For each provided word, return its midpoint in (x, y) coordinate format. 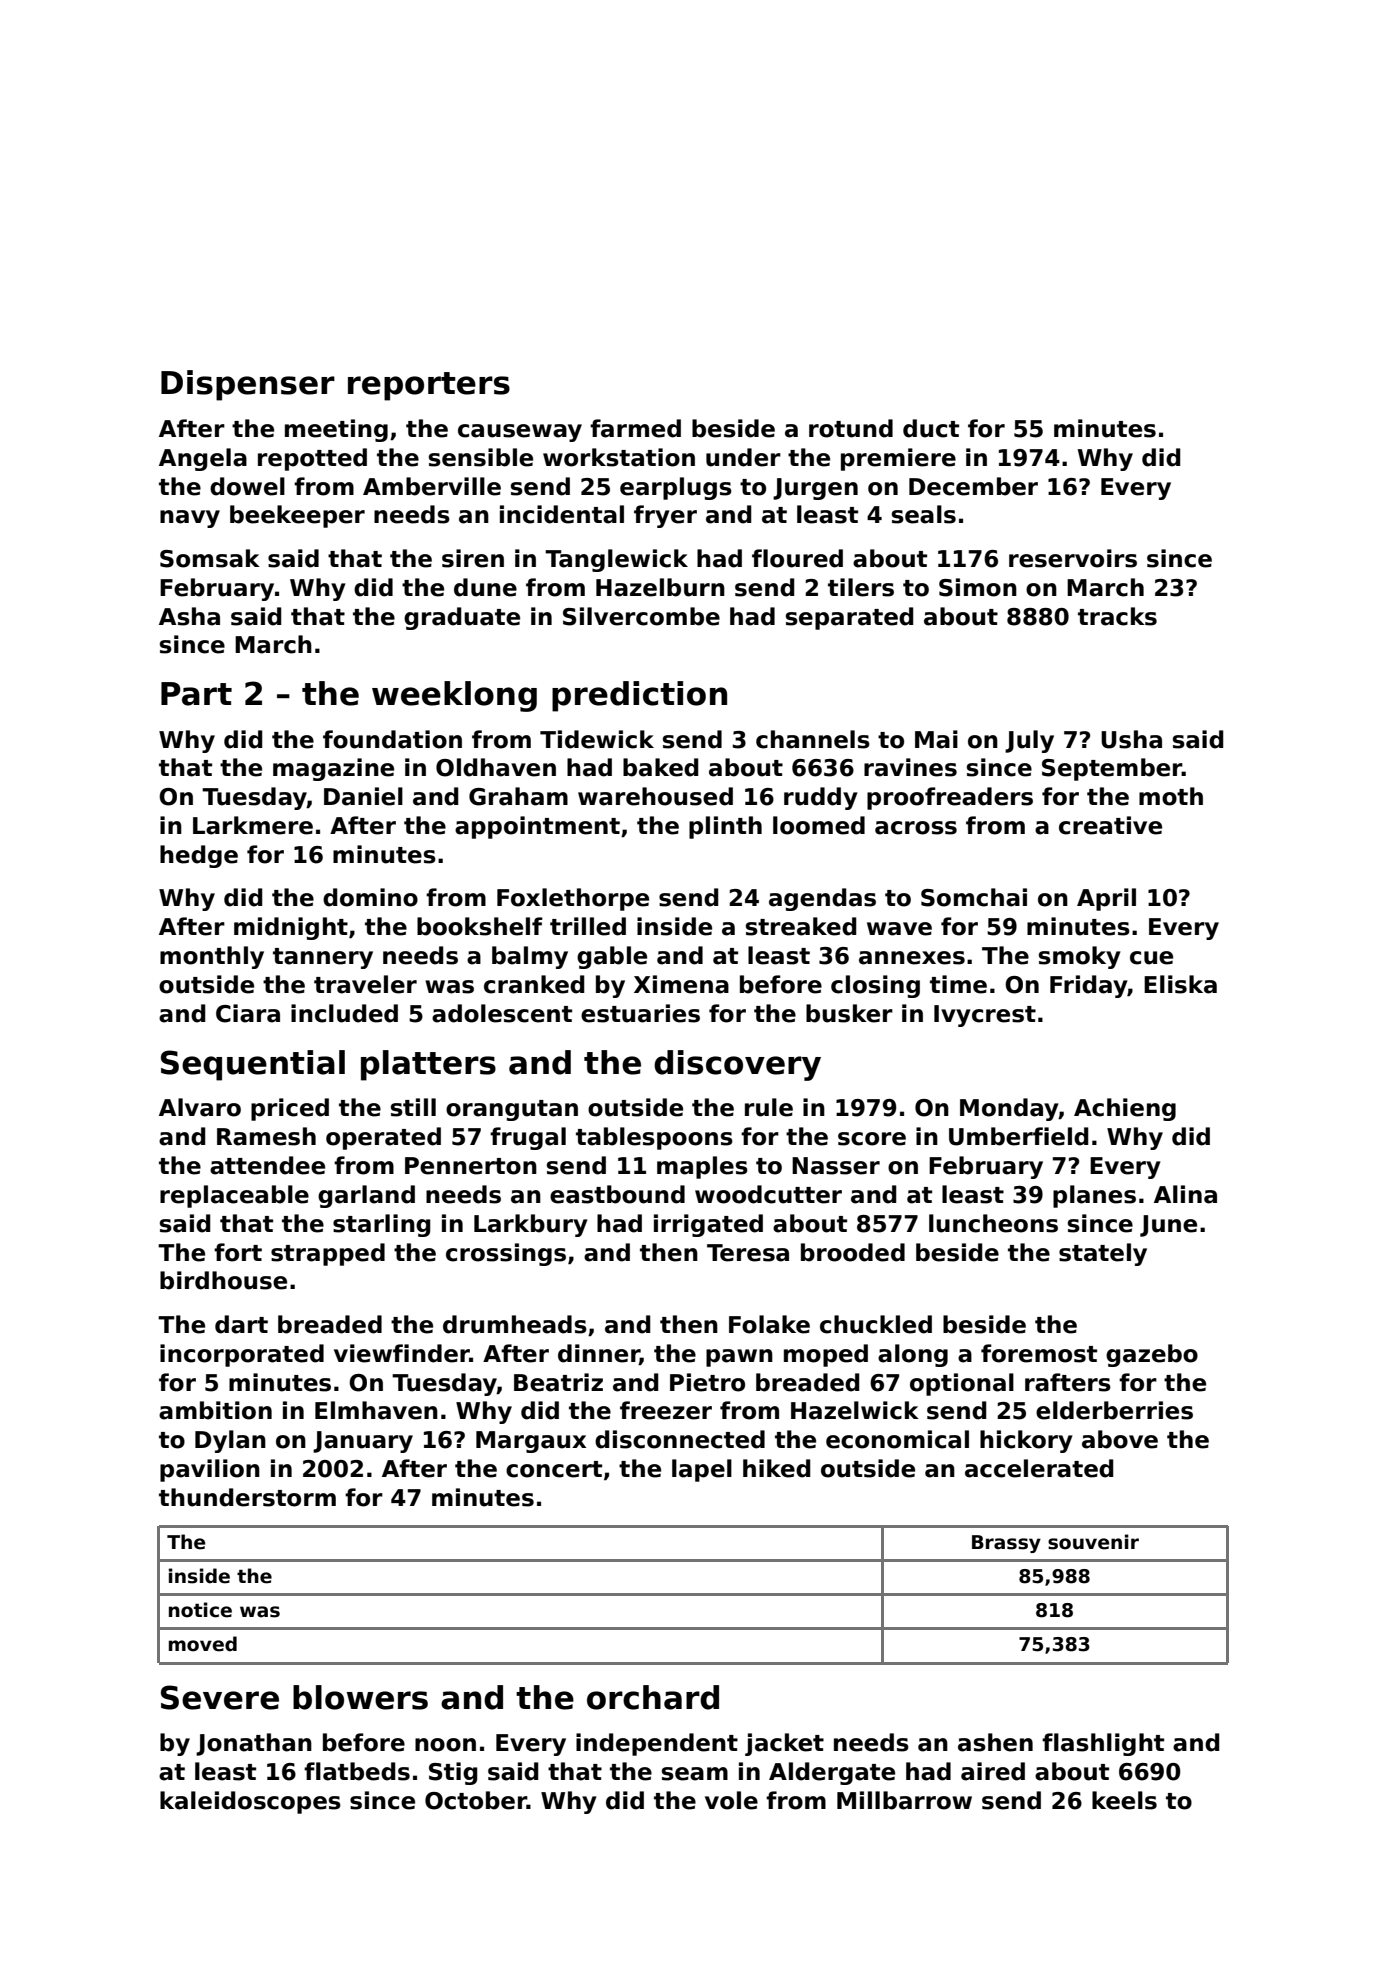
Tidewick (597, 739)
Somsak (210, 558)
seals (924, 514)
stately (1103, 1254)
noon (445, 1745)
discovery (737, 1065)
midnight (291, 928)
